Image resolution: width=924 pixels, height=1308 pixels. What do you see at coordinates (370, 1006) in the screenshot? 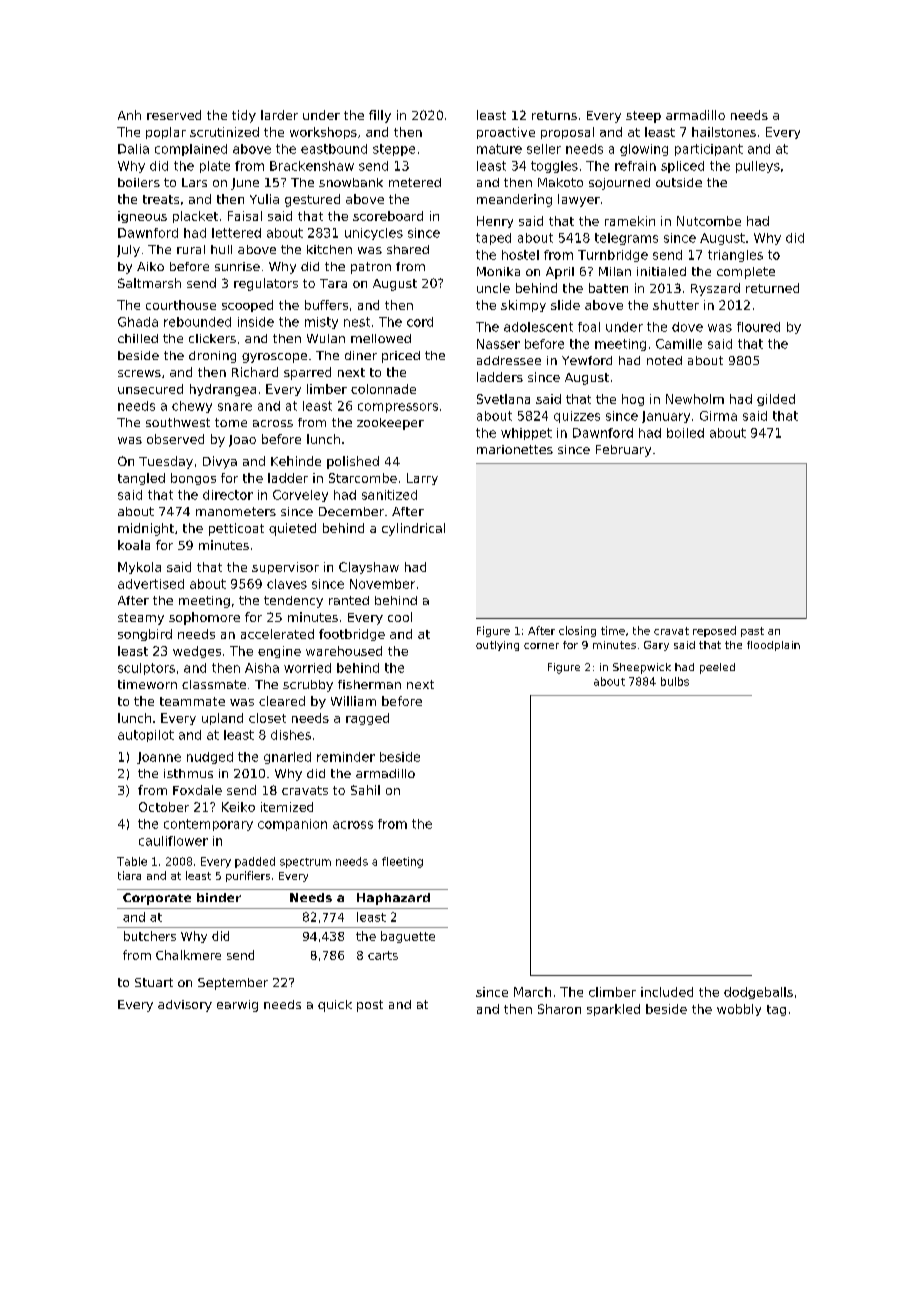
I see `post` at bounding box center [370, 1006].
